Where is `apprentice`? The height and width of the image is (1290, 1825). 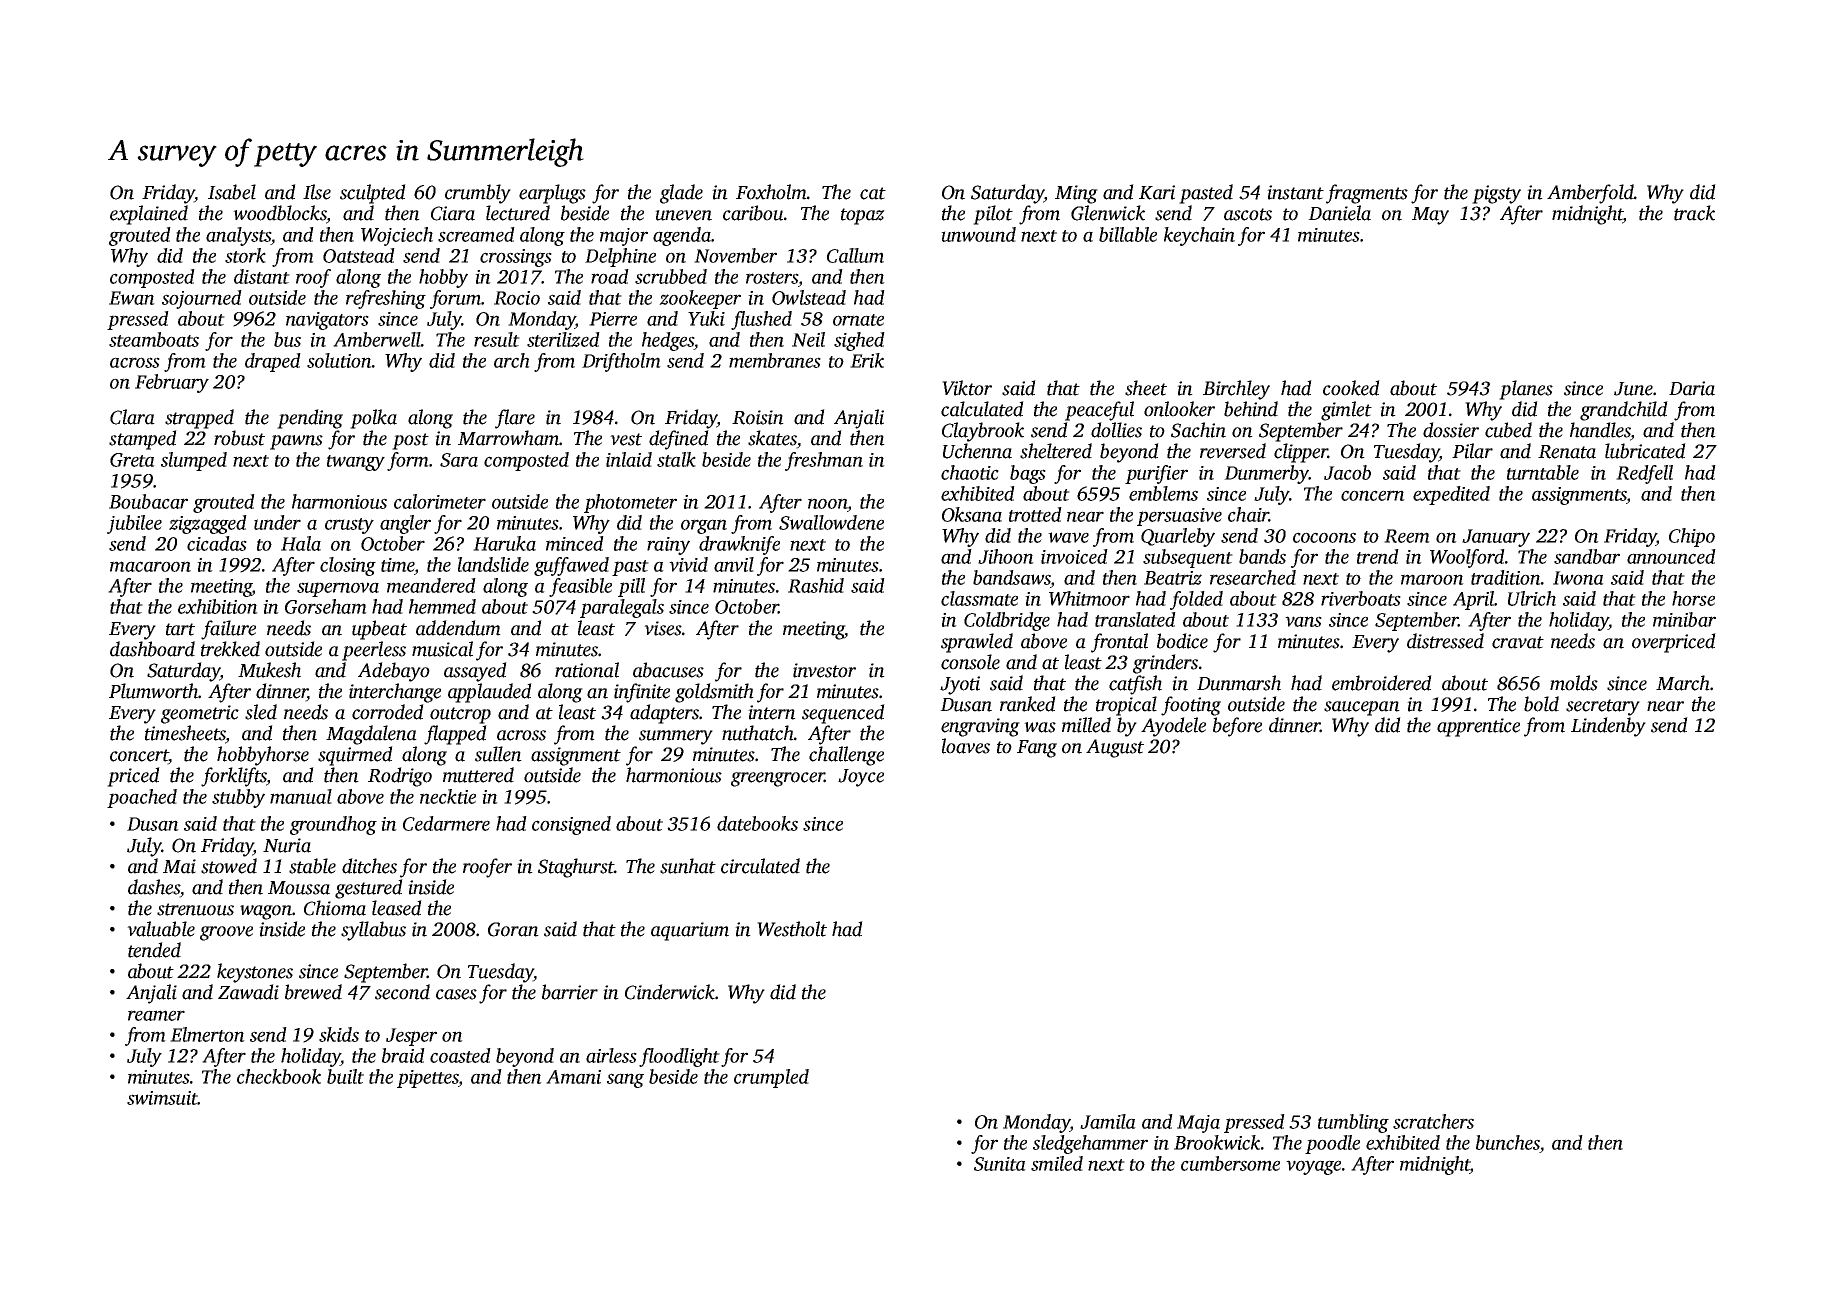 apprentice is located at coordinates (1478, 727).
